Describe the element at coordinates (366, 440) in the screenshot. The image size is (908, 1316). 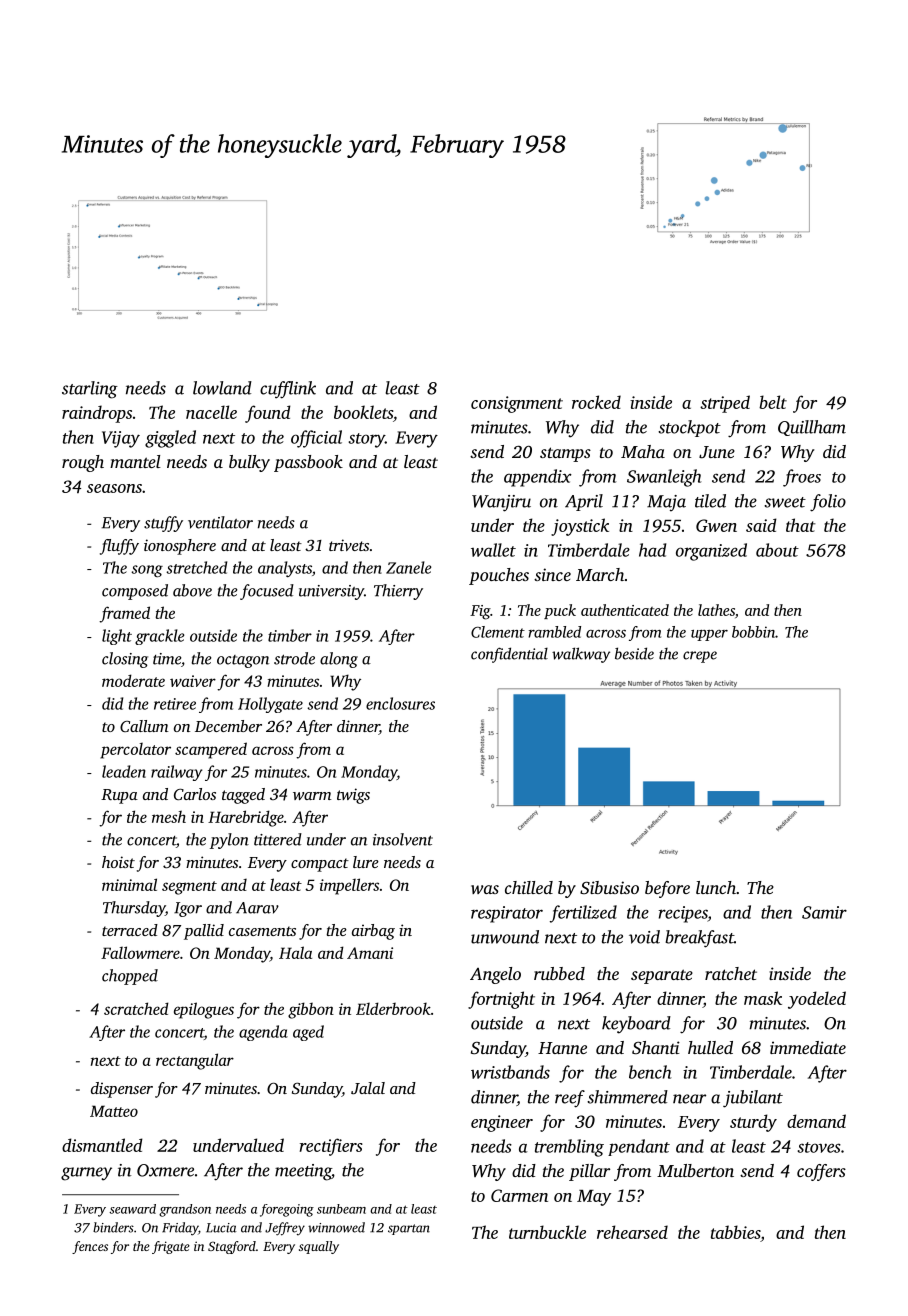
I see `story` at that location.
